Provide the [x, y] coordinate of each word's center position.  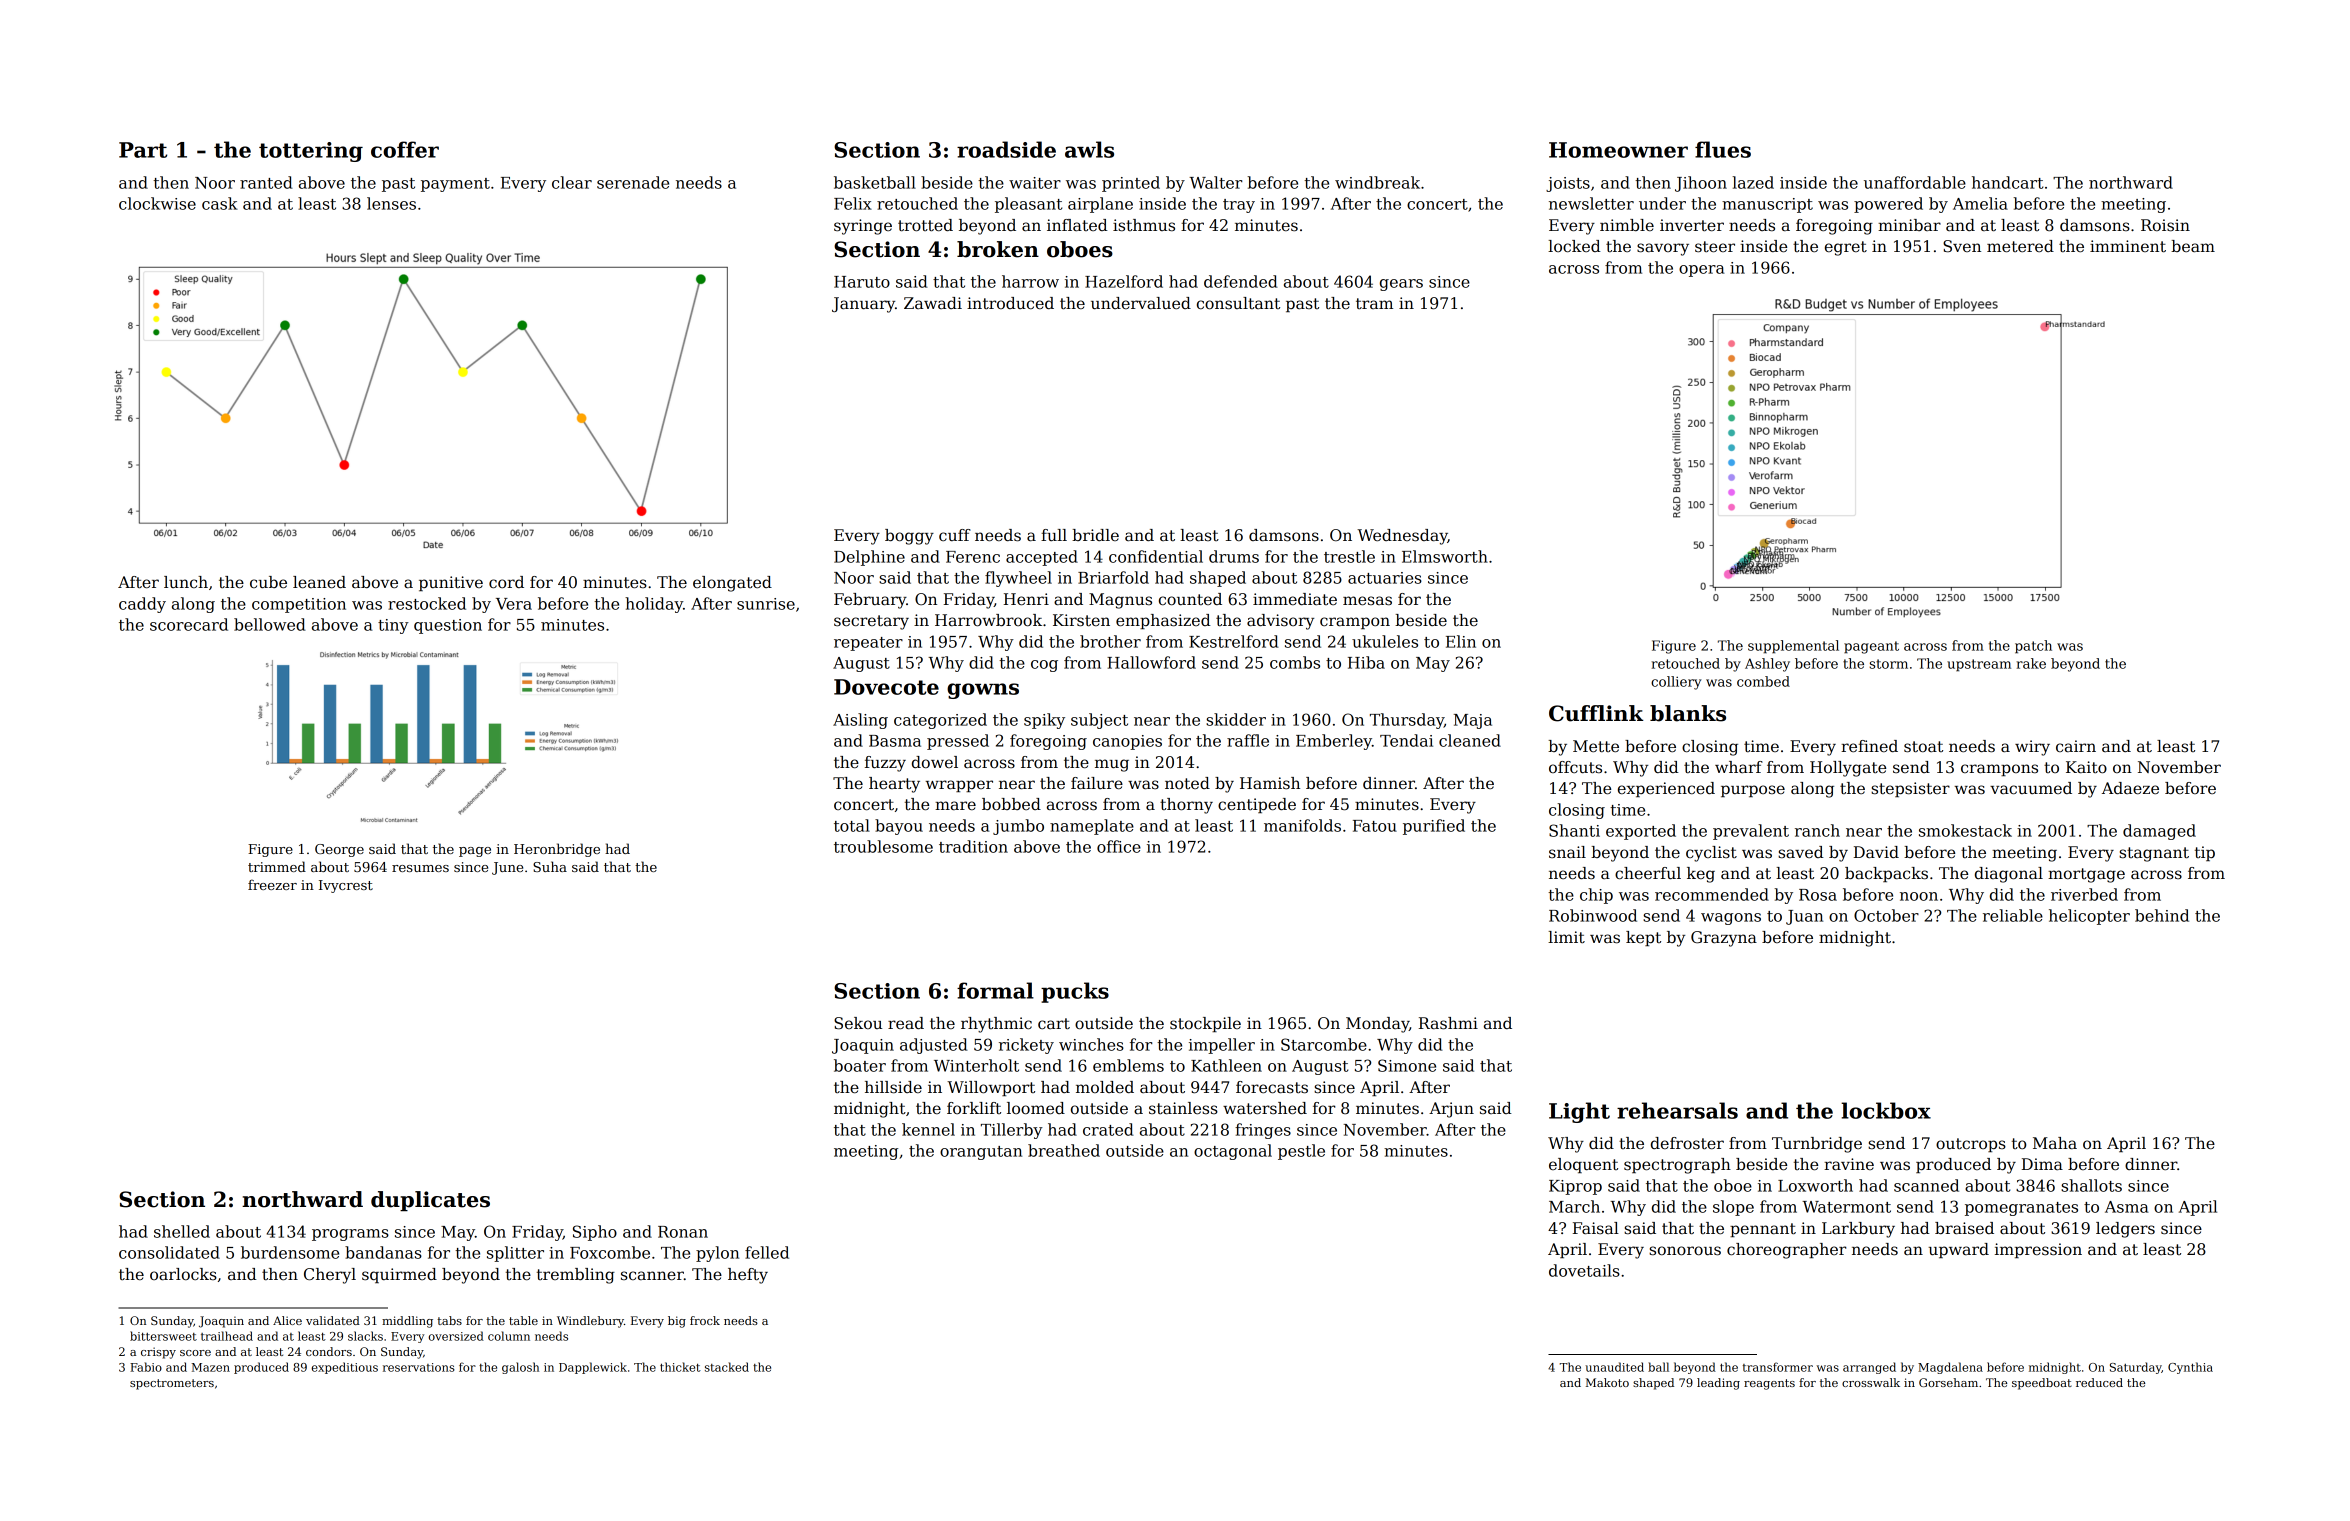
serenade [633, 182]
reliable [2013, 915]
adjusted [934, 1046]
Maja [1473, 721]
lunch [186, 582]
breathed [1064, 1150]
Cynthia [2190, 1368]
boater [860, 1065]
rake [2031, 663]
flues [1723, 149]
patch [2033, 647]
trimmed [277, 866]
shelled [182, 1231]
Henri [1026, 599]
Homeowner [1618, 150]
